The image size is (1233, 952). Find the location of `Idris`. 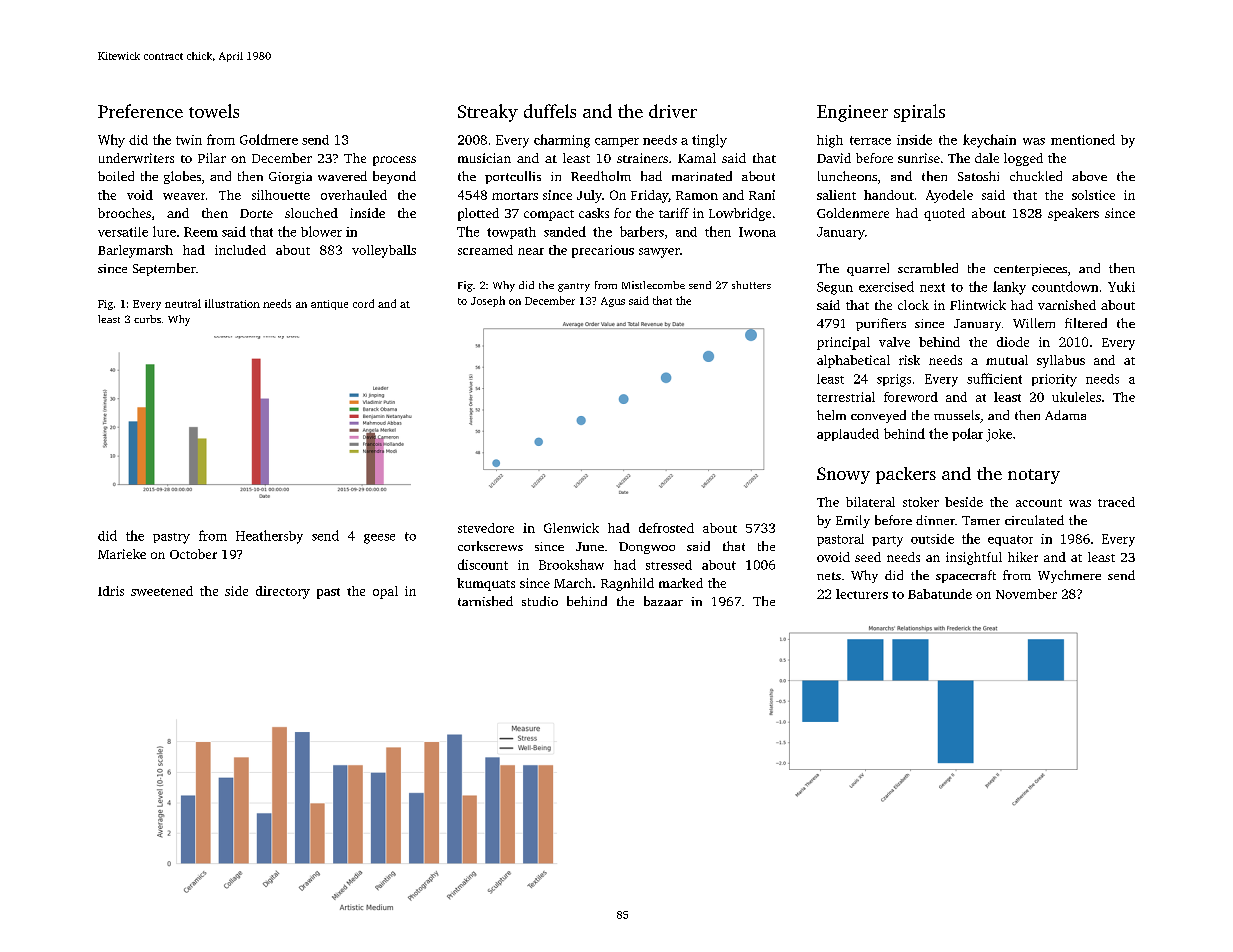

Idris is located at coordinates (111, 591).
